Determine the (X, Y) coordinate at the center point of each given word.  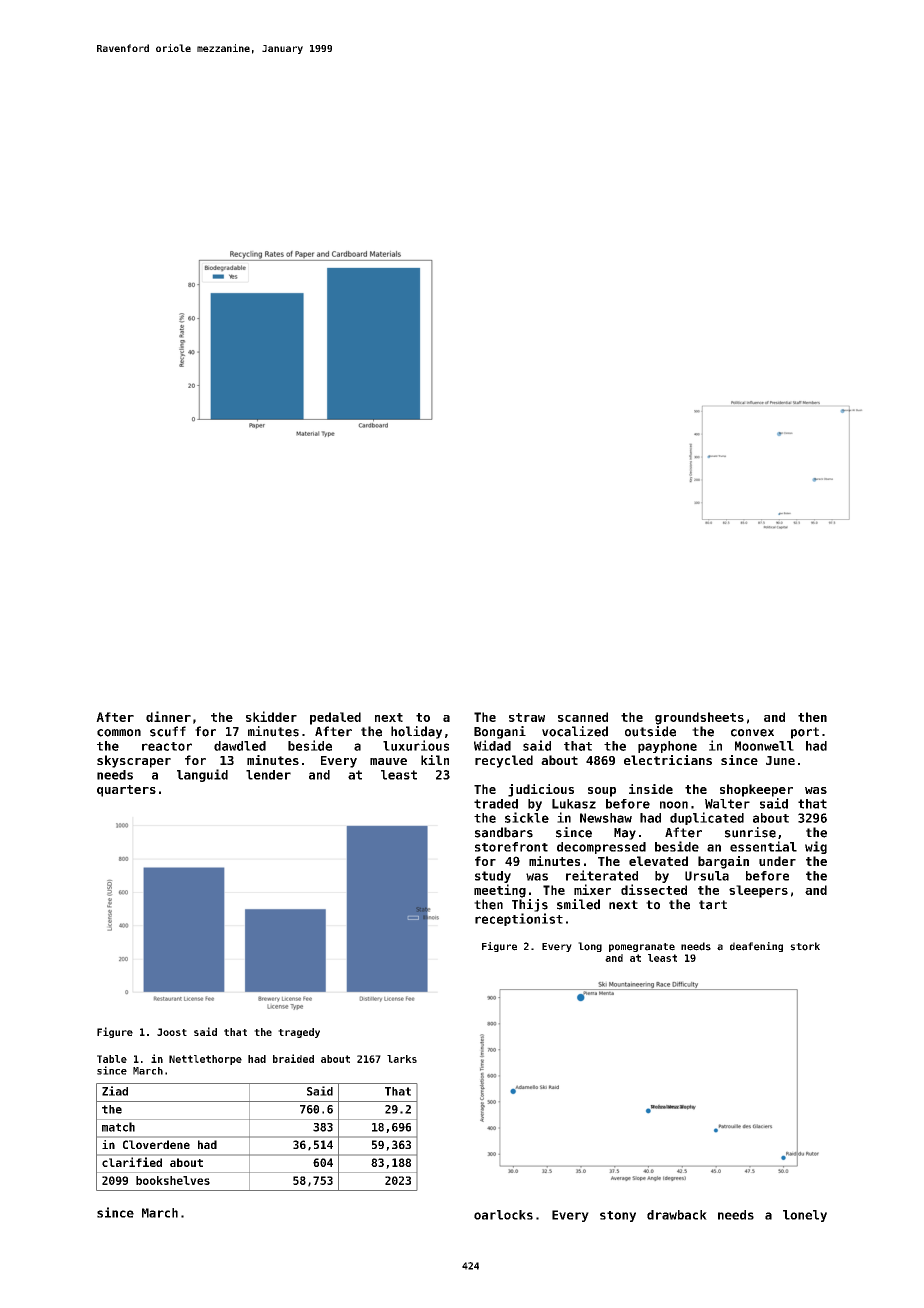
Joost (172, 1032)
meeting (500, 891)
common (119, 733)
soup (602, 792)
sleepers (758, 891)
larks (402, 1059)
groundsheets (699, 718)
